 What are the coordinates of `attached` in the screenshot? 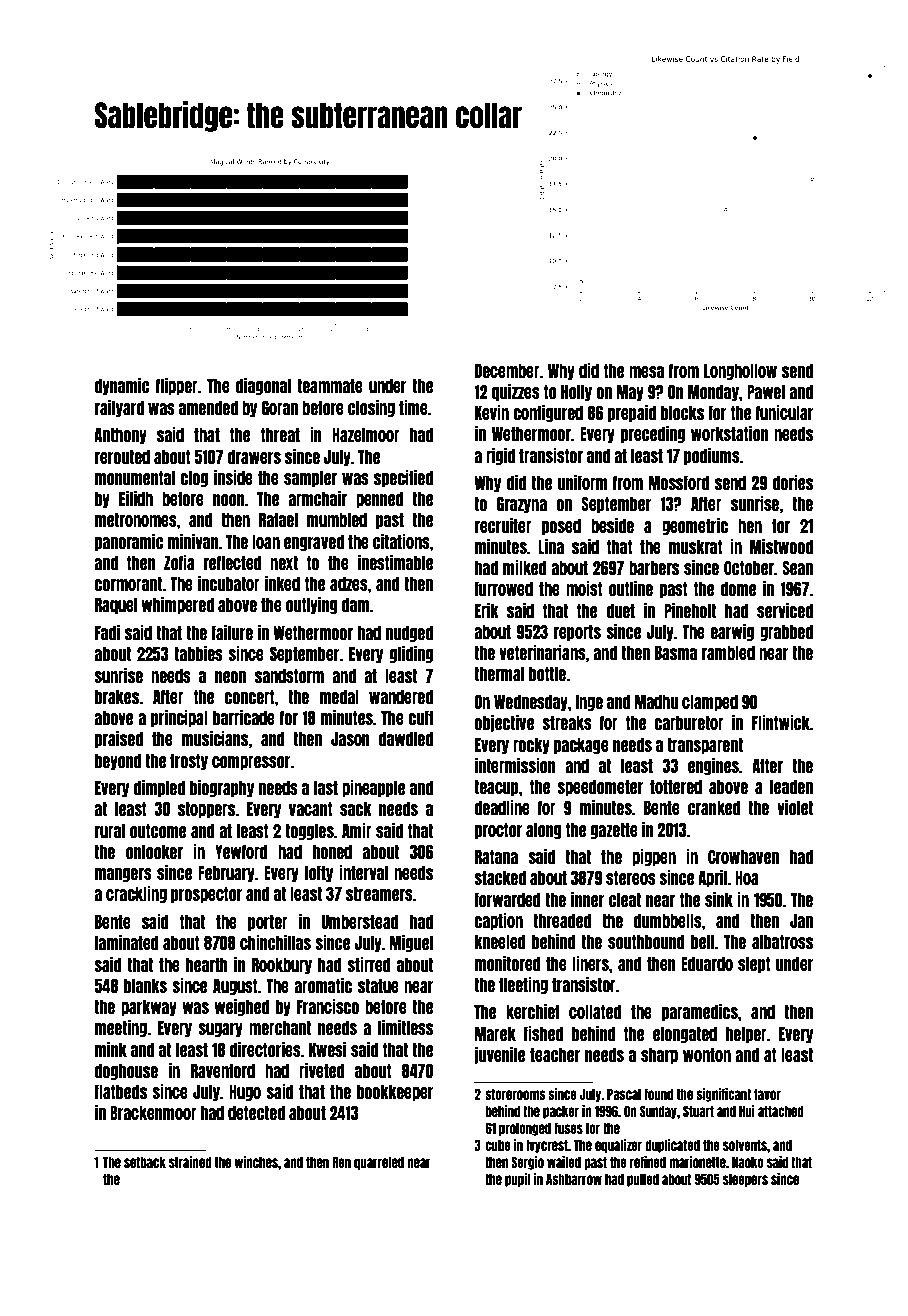 It's located at (781, 1111).
